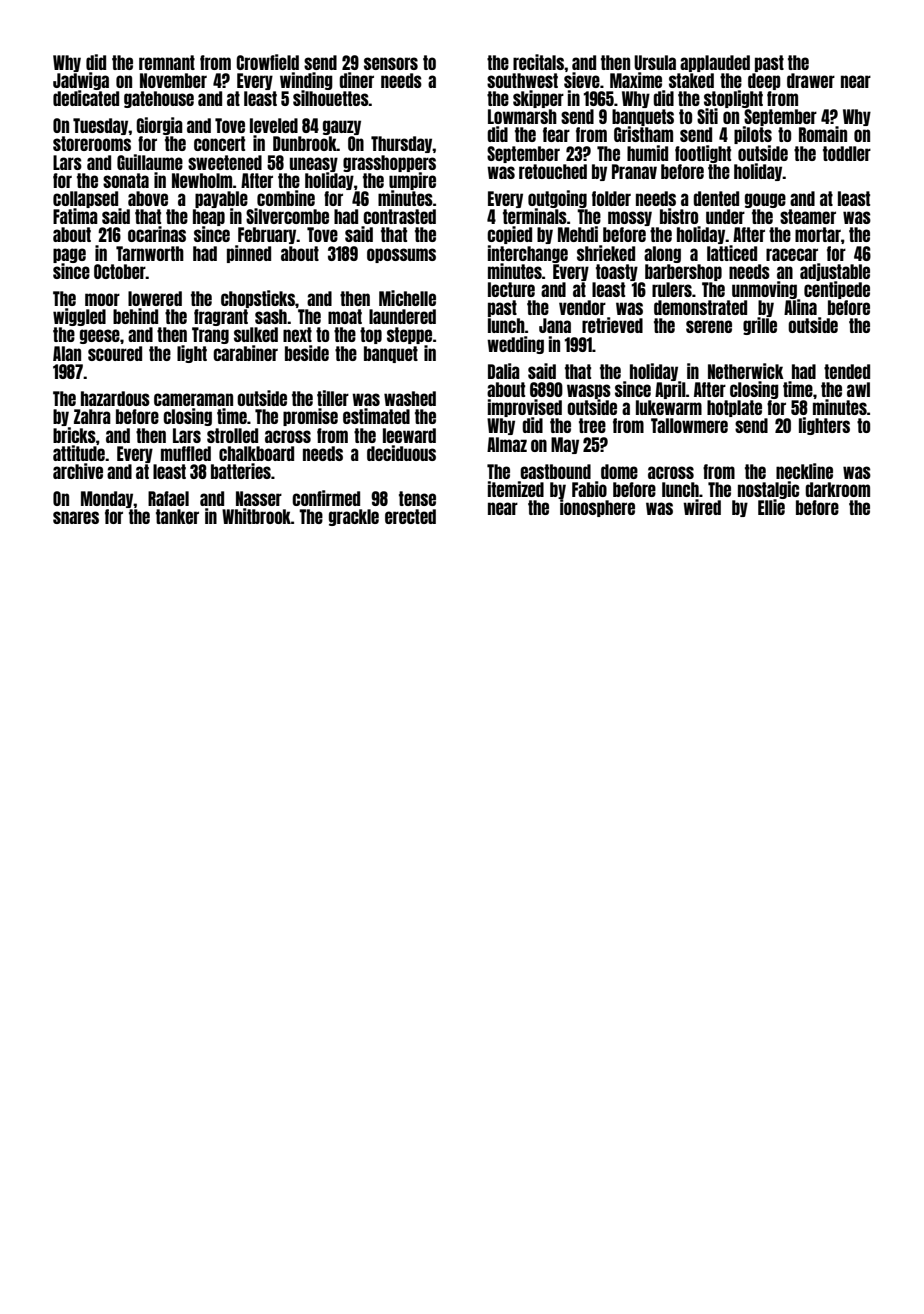  What do you see at coordinates (256, 516) in the page?
I see `Whitbrook` at bounding box center [256, 516].
